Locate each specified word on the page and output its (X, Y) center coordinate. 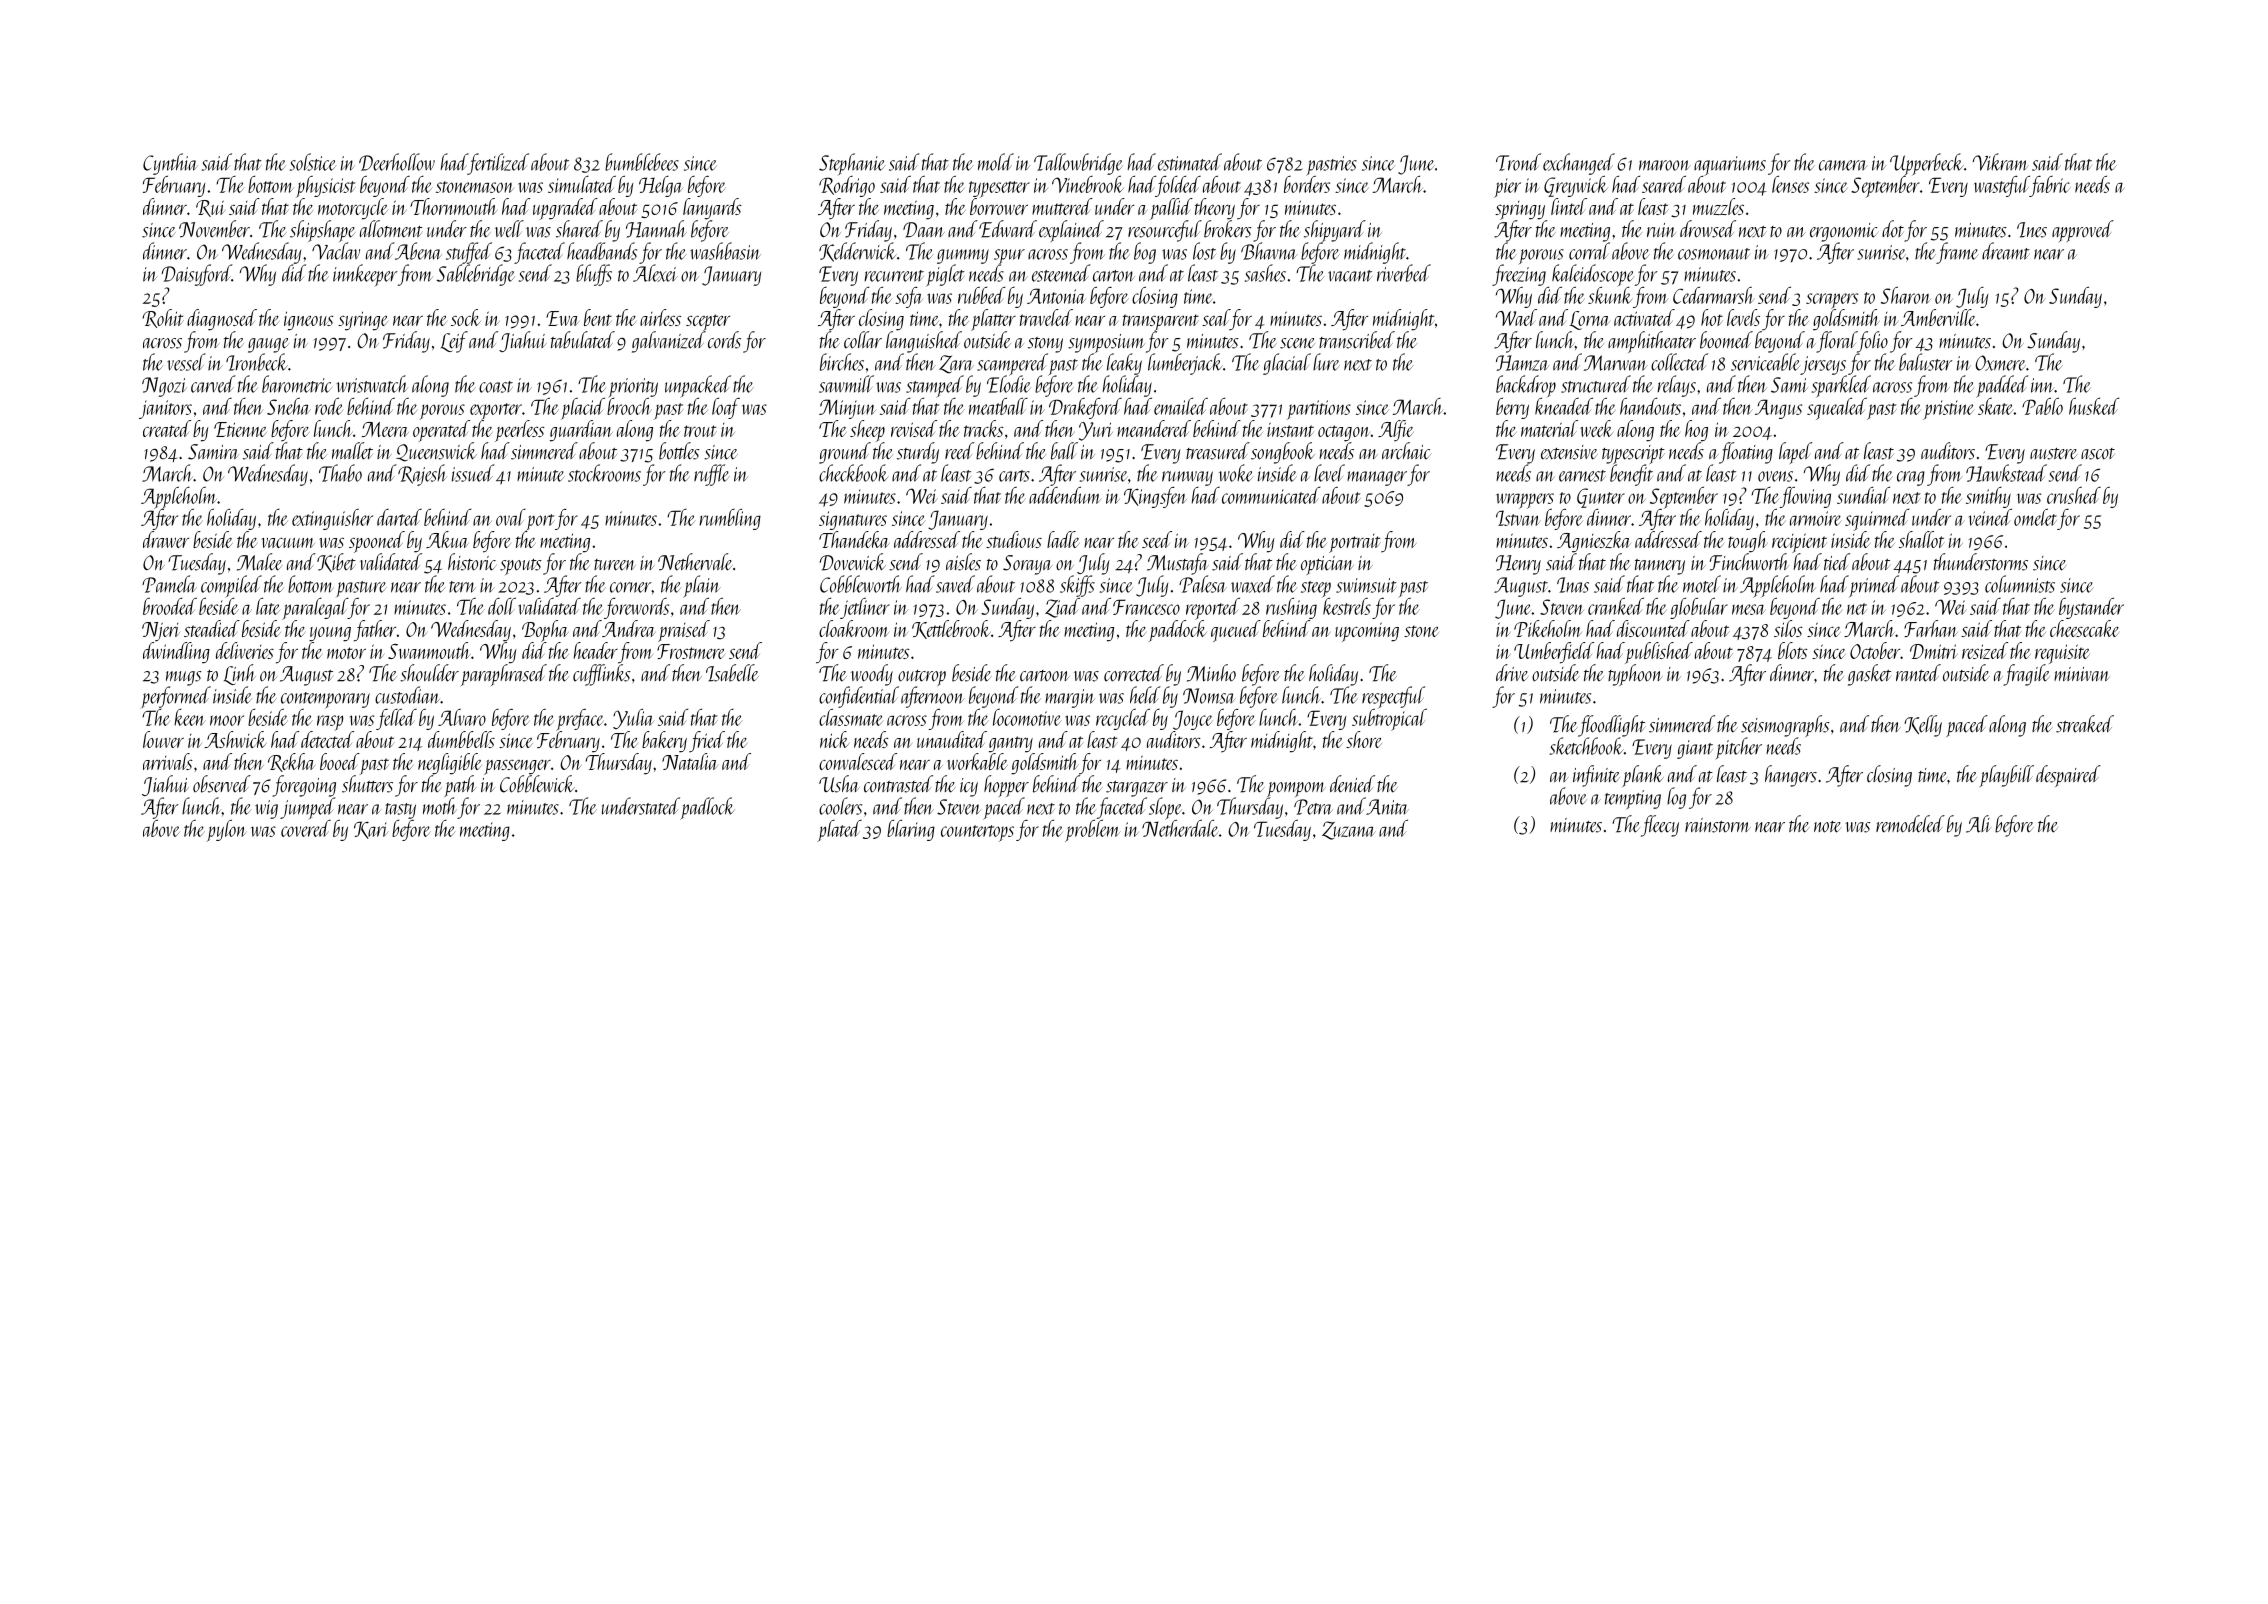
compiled (231, 586)
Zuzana (1349, 830)
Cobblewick (537, 784)
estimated (1190, 162)
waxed (1253, 584)
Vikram (2001, 162)
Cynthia (170, 164)
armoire (1816, 518)
